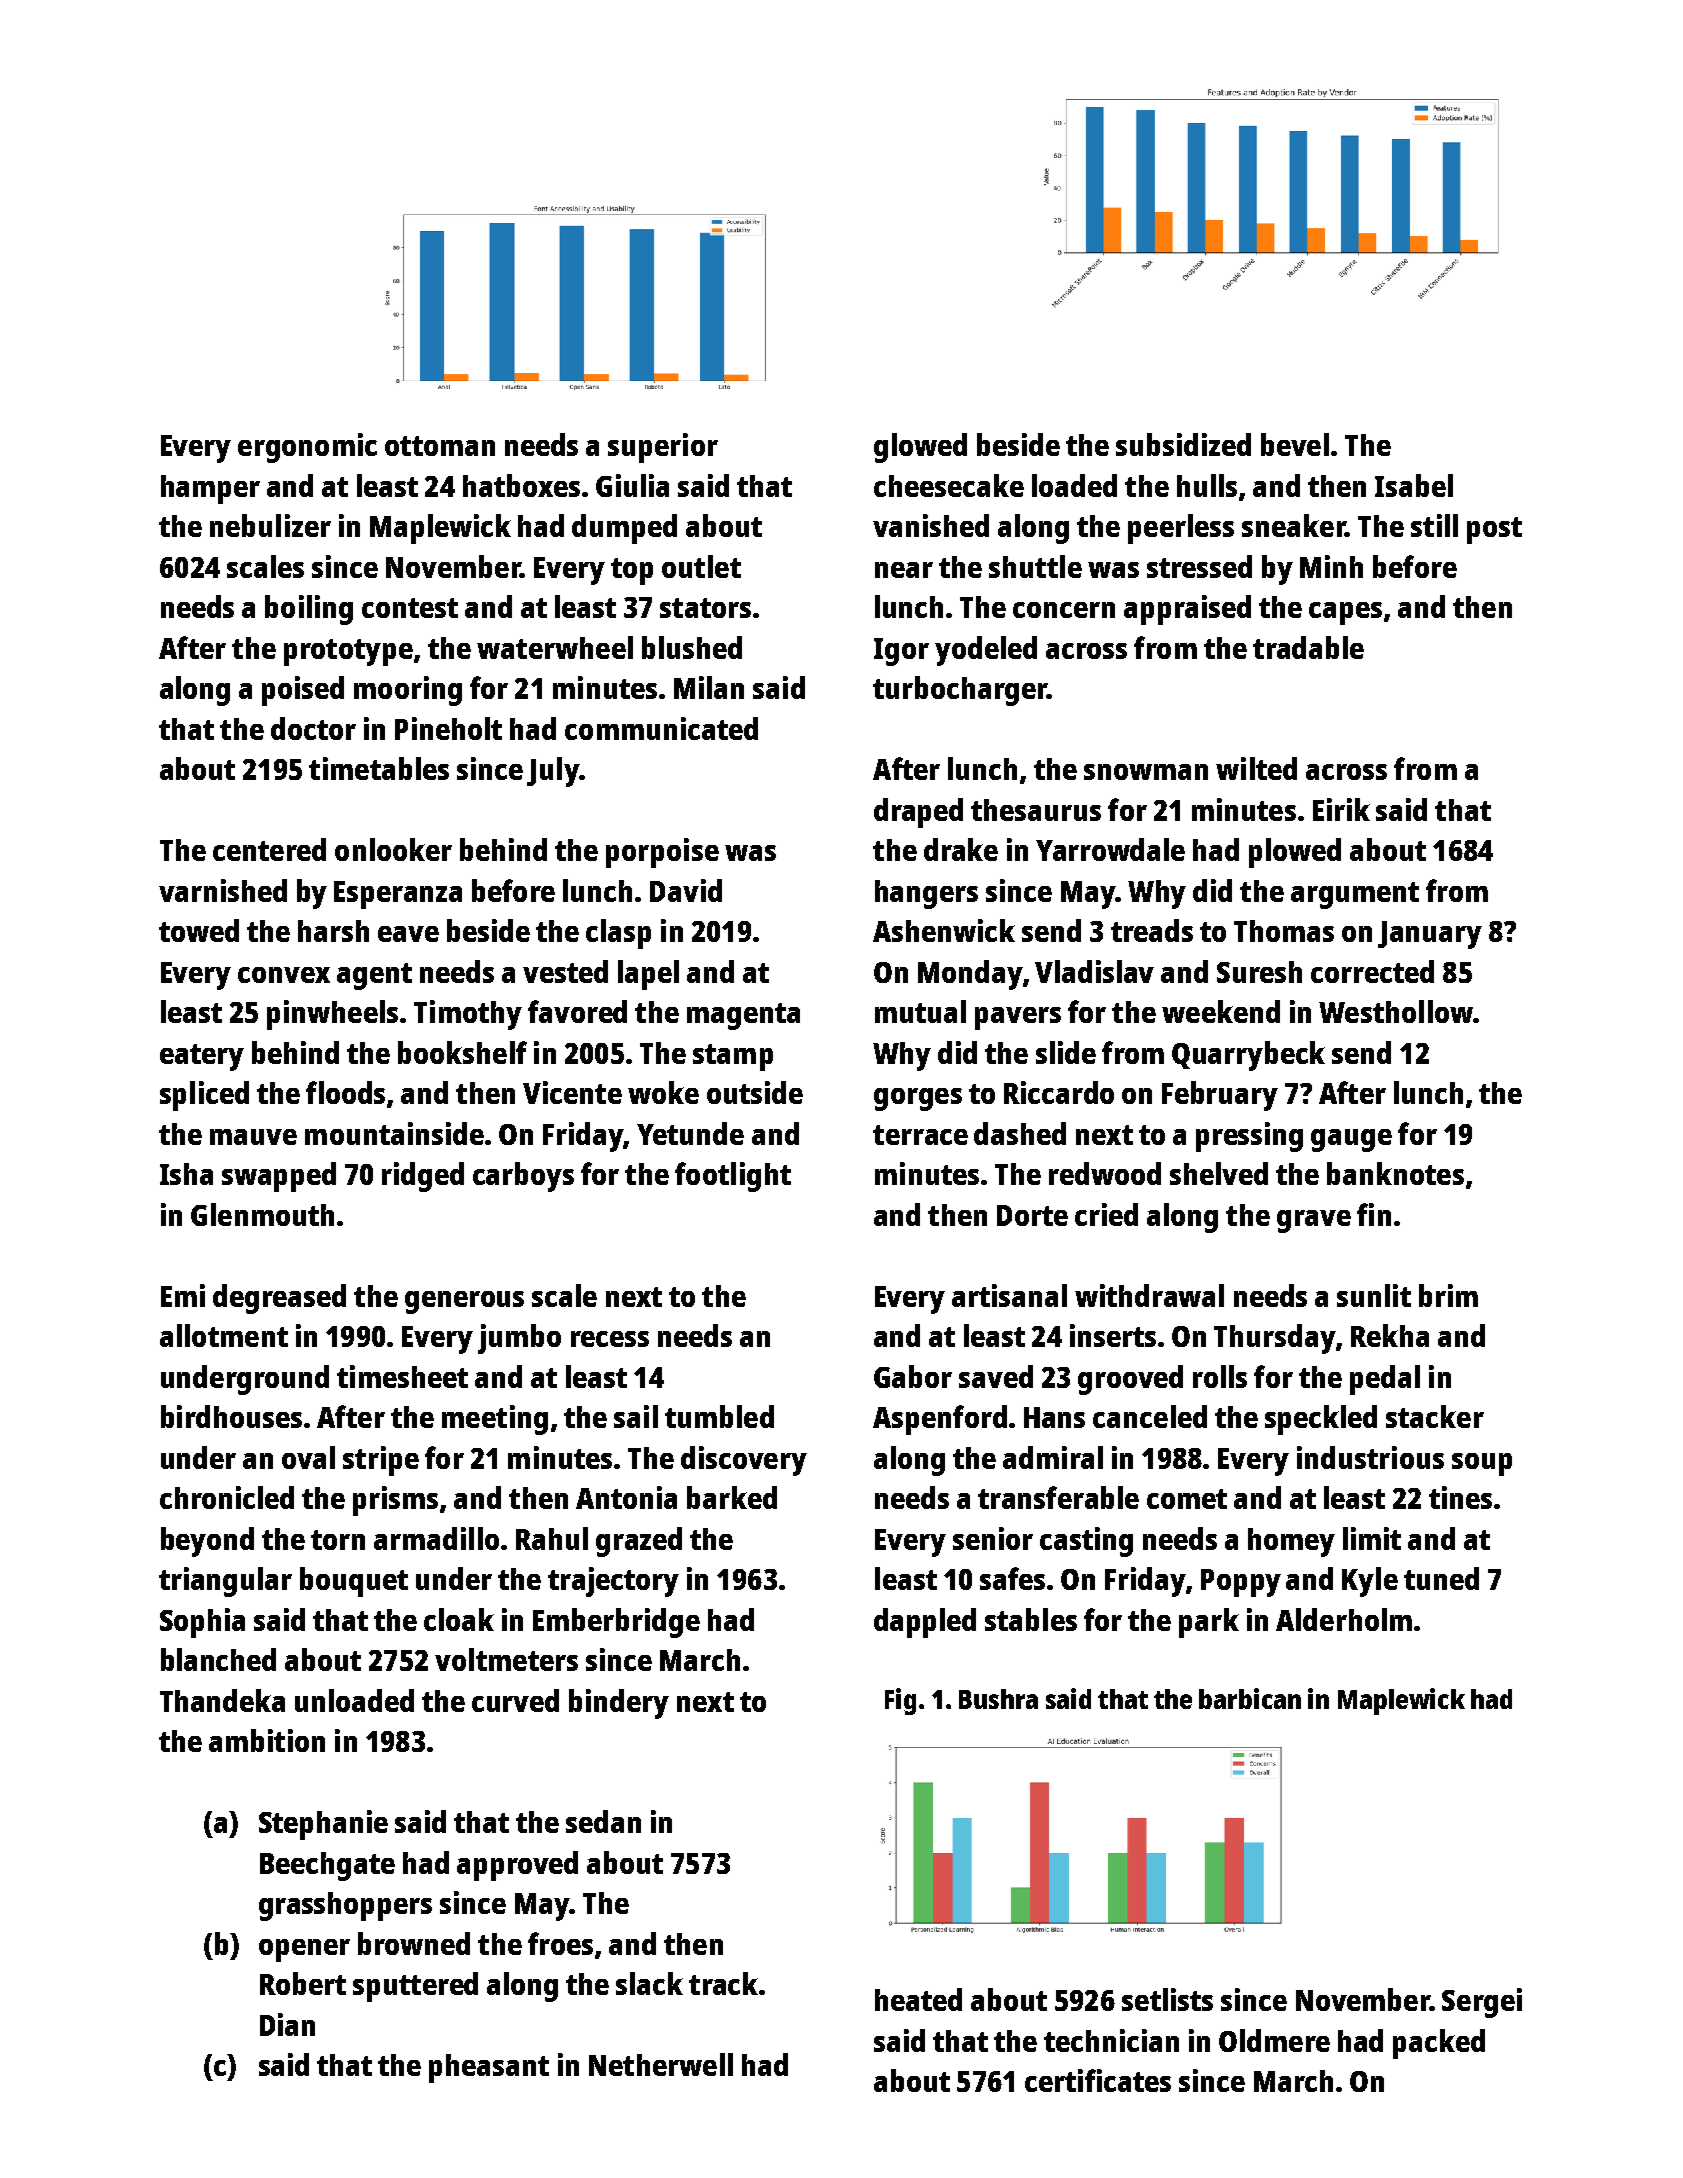  I want to click on poised, so click(303, 691).
